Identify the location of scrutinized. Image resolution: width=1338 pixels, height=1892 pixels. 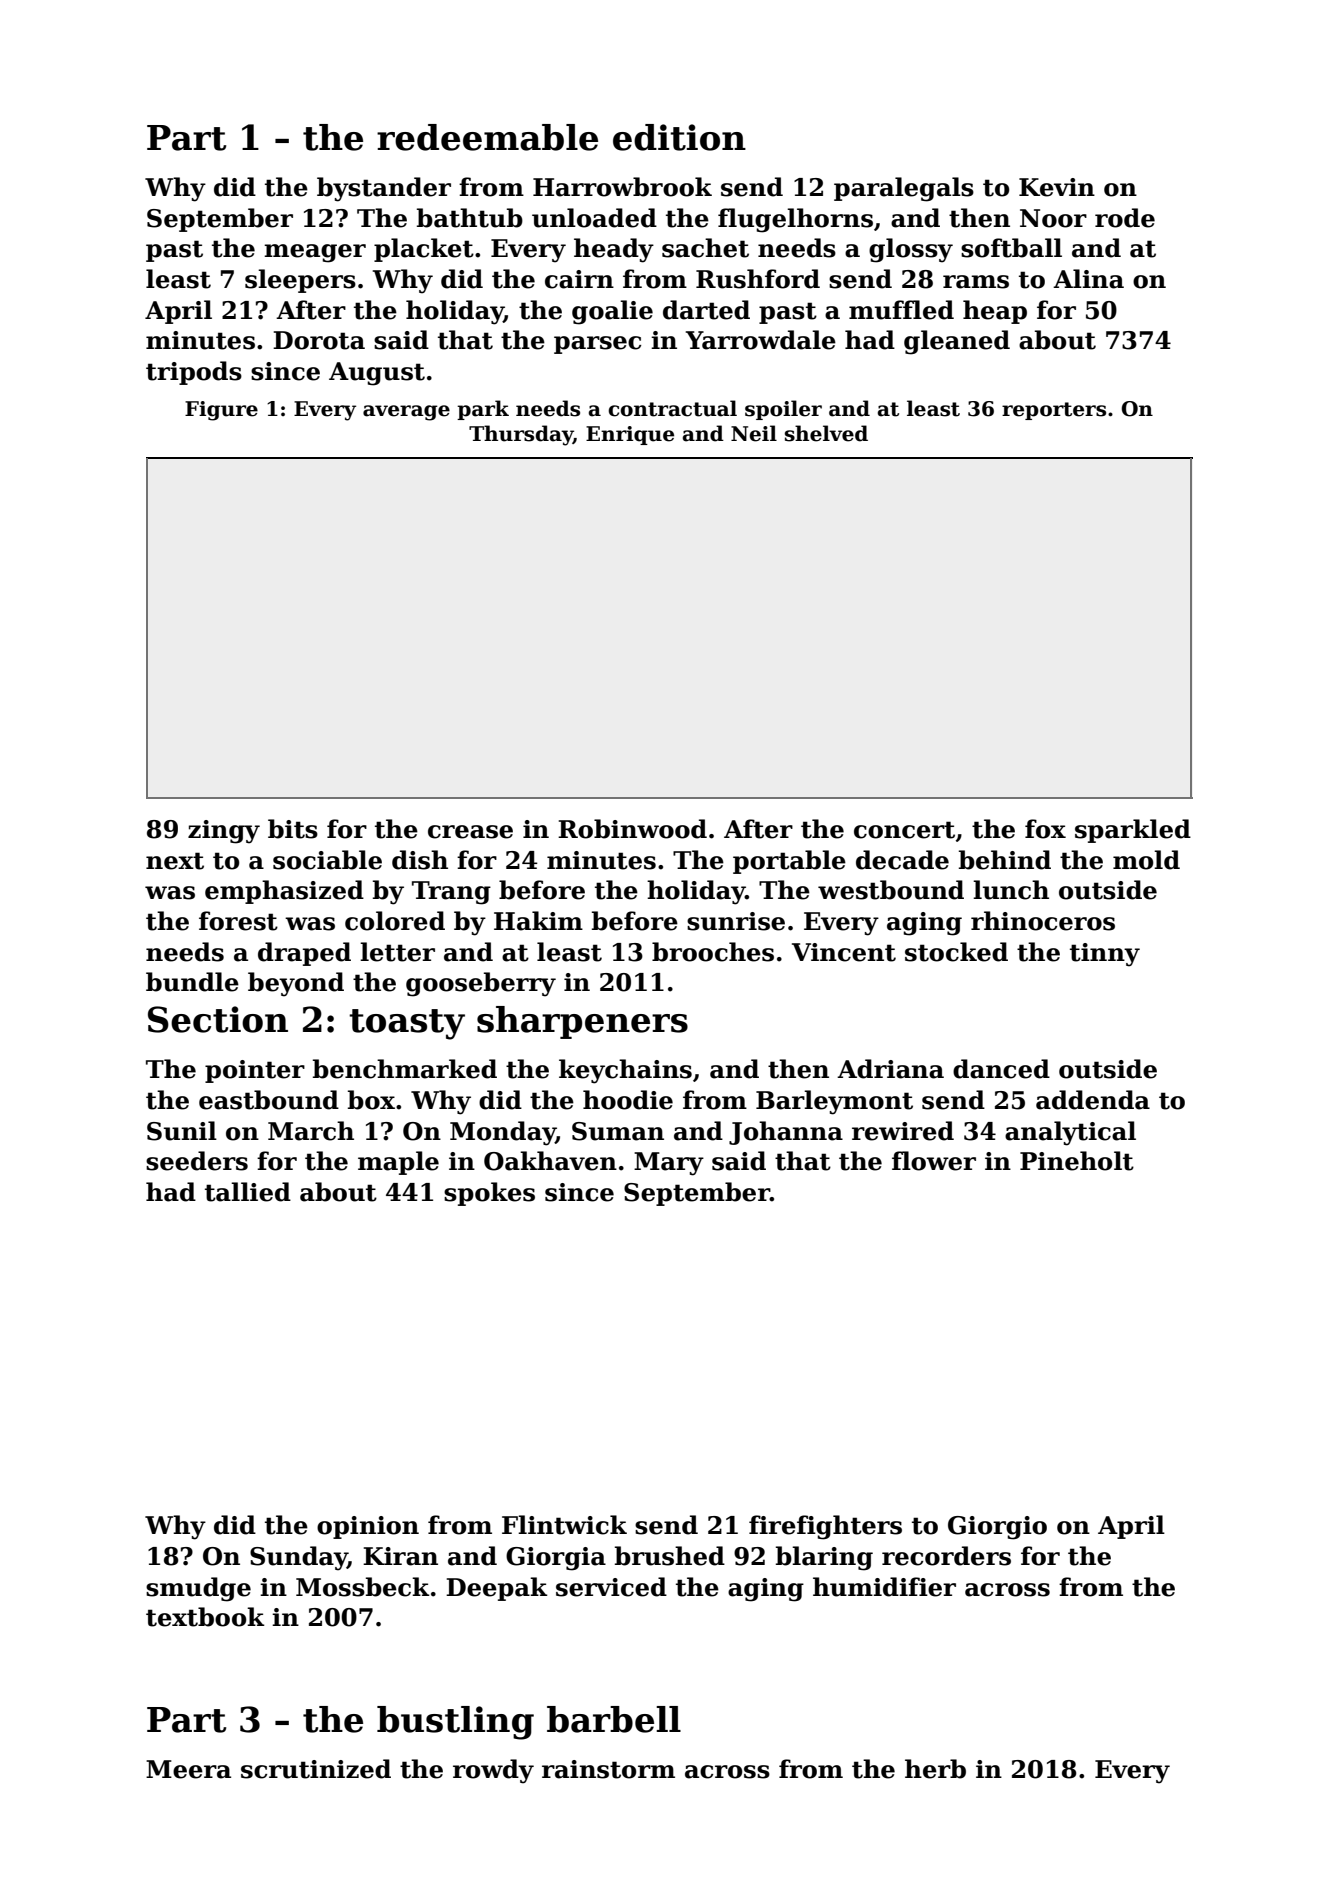
(316, 1769).
